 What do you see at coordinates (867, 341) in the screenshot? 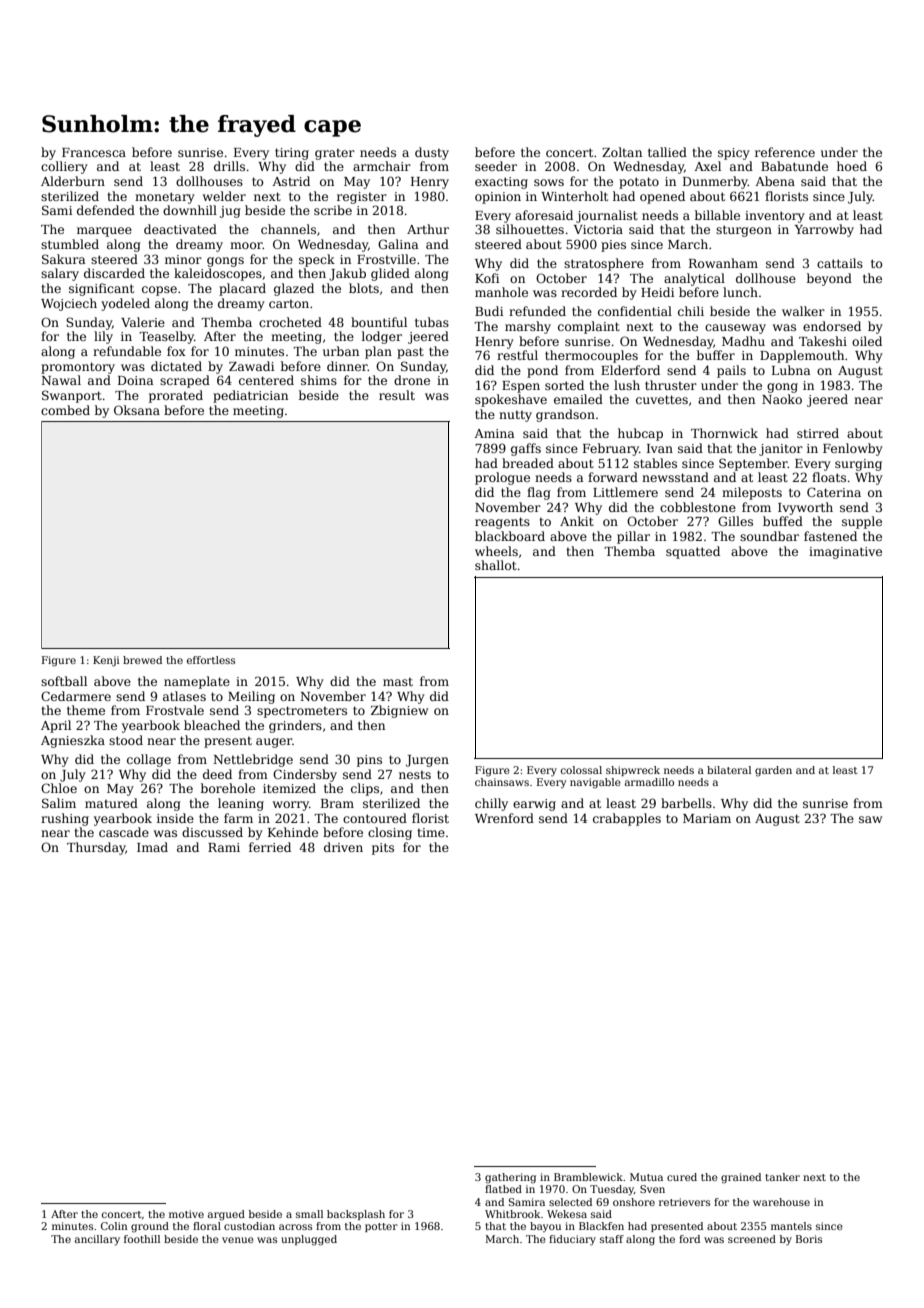
I see `oiled` at bounding box center [867, 341].
